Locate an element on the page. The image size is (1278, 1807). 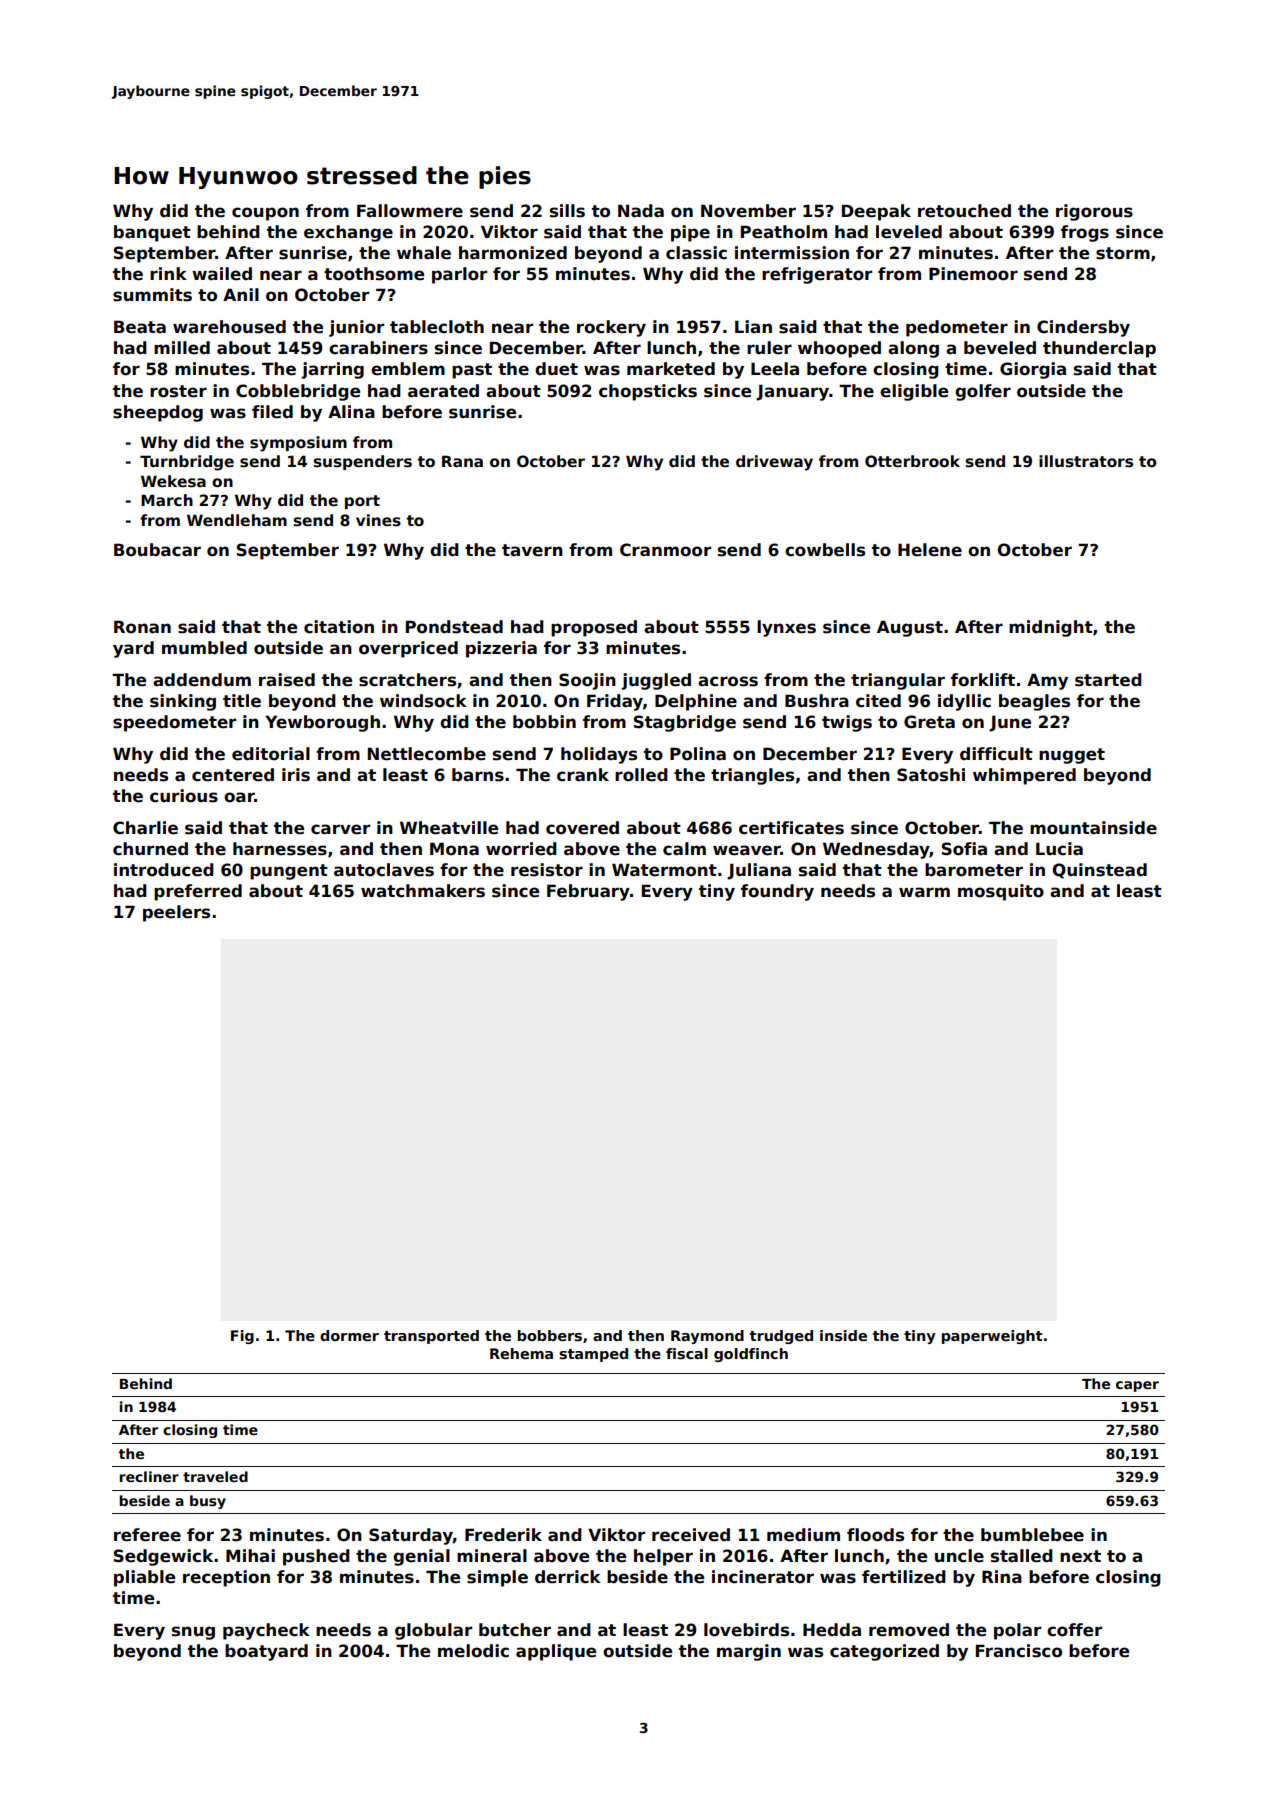
Ronan is located at coordinates (142, 627).
